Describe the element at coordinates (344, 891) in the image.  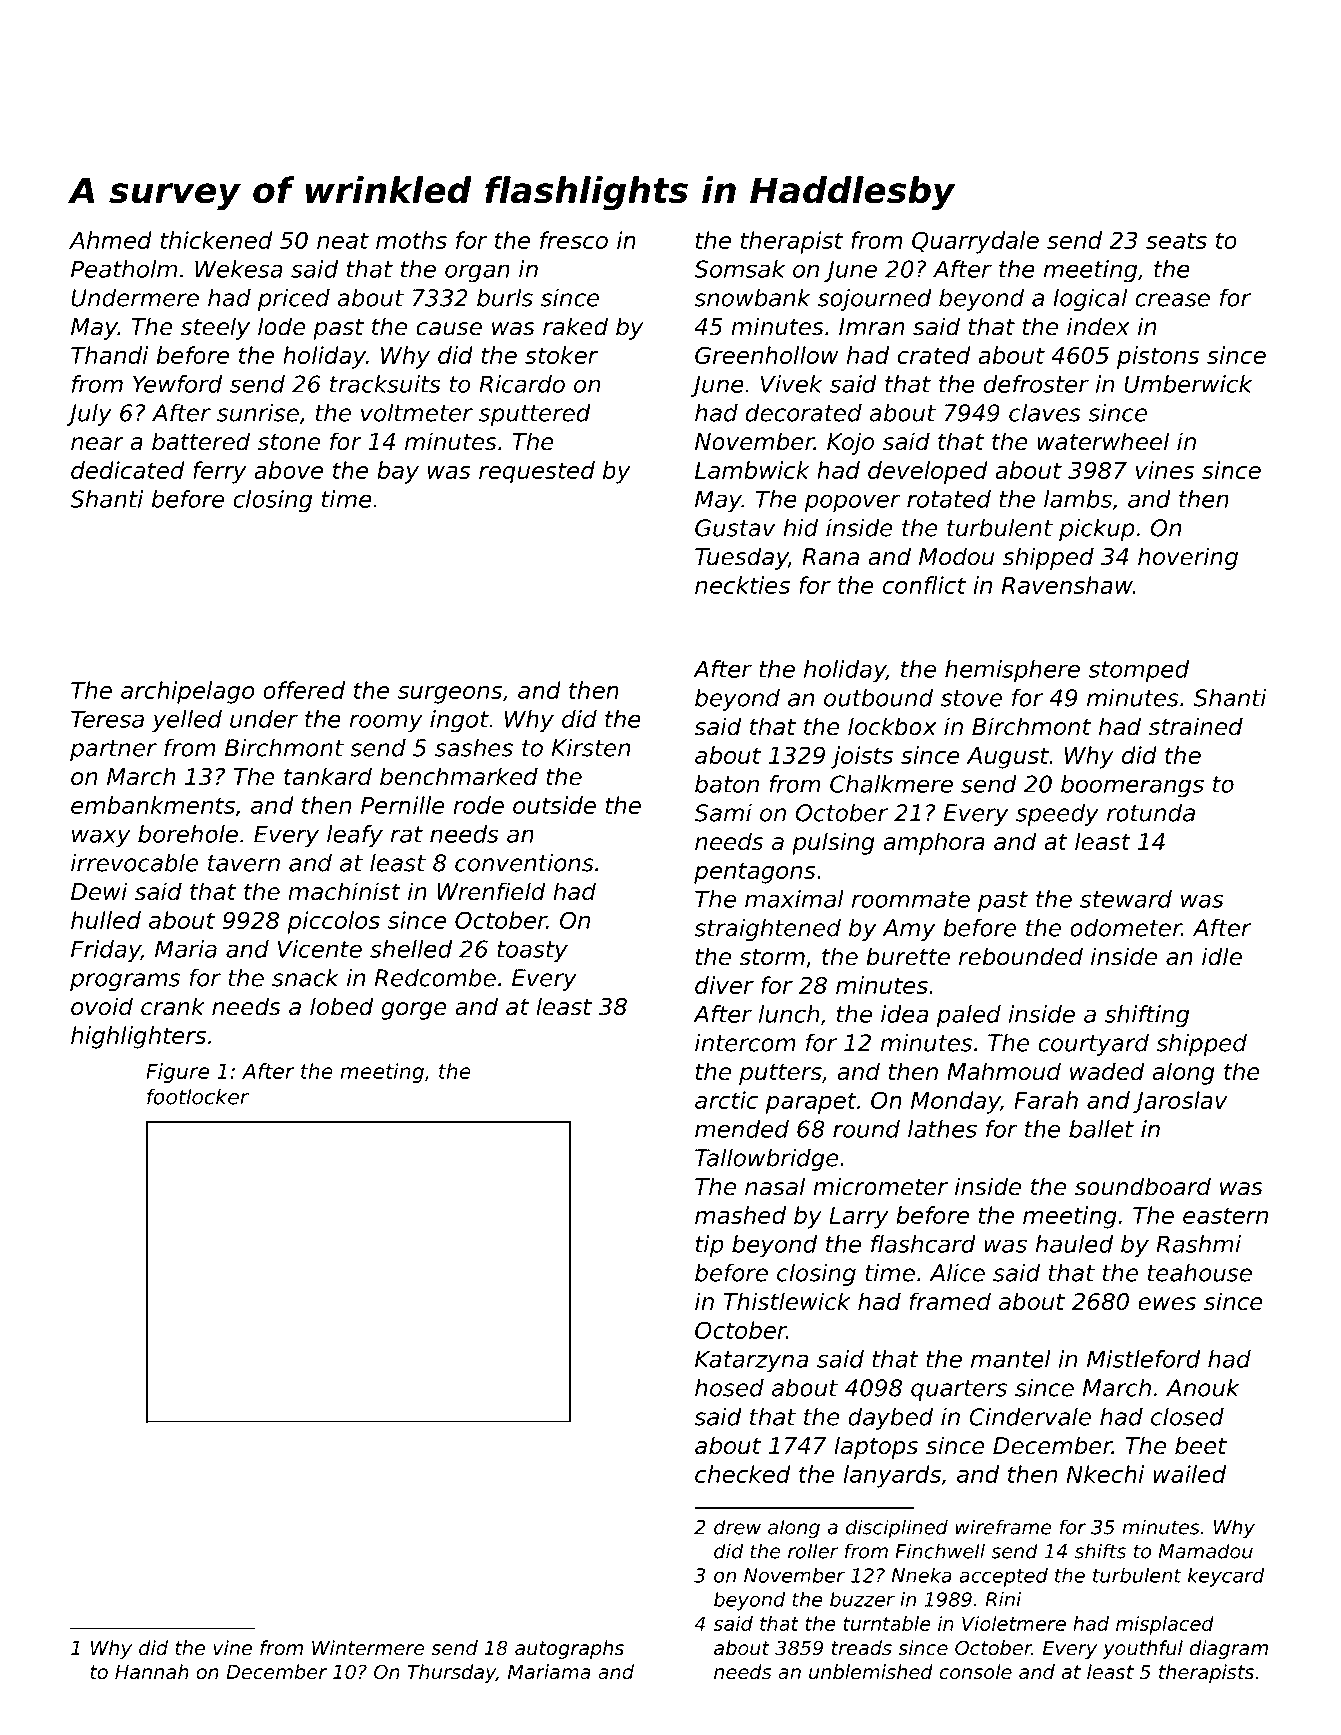
I see `machinist` at that location.
